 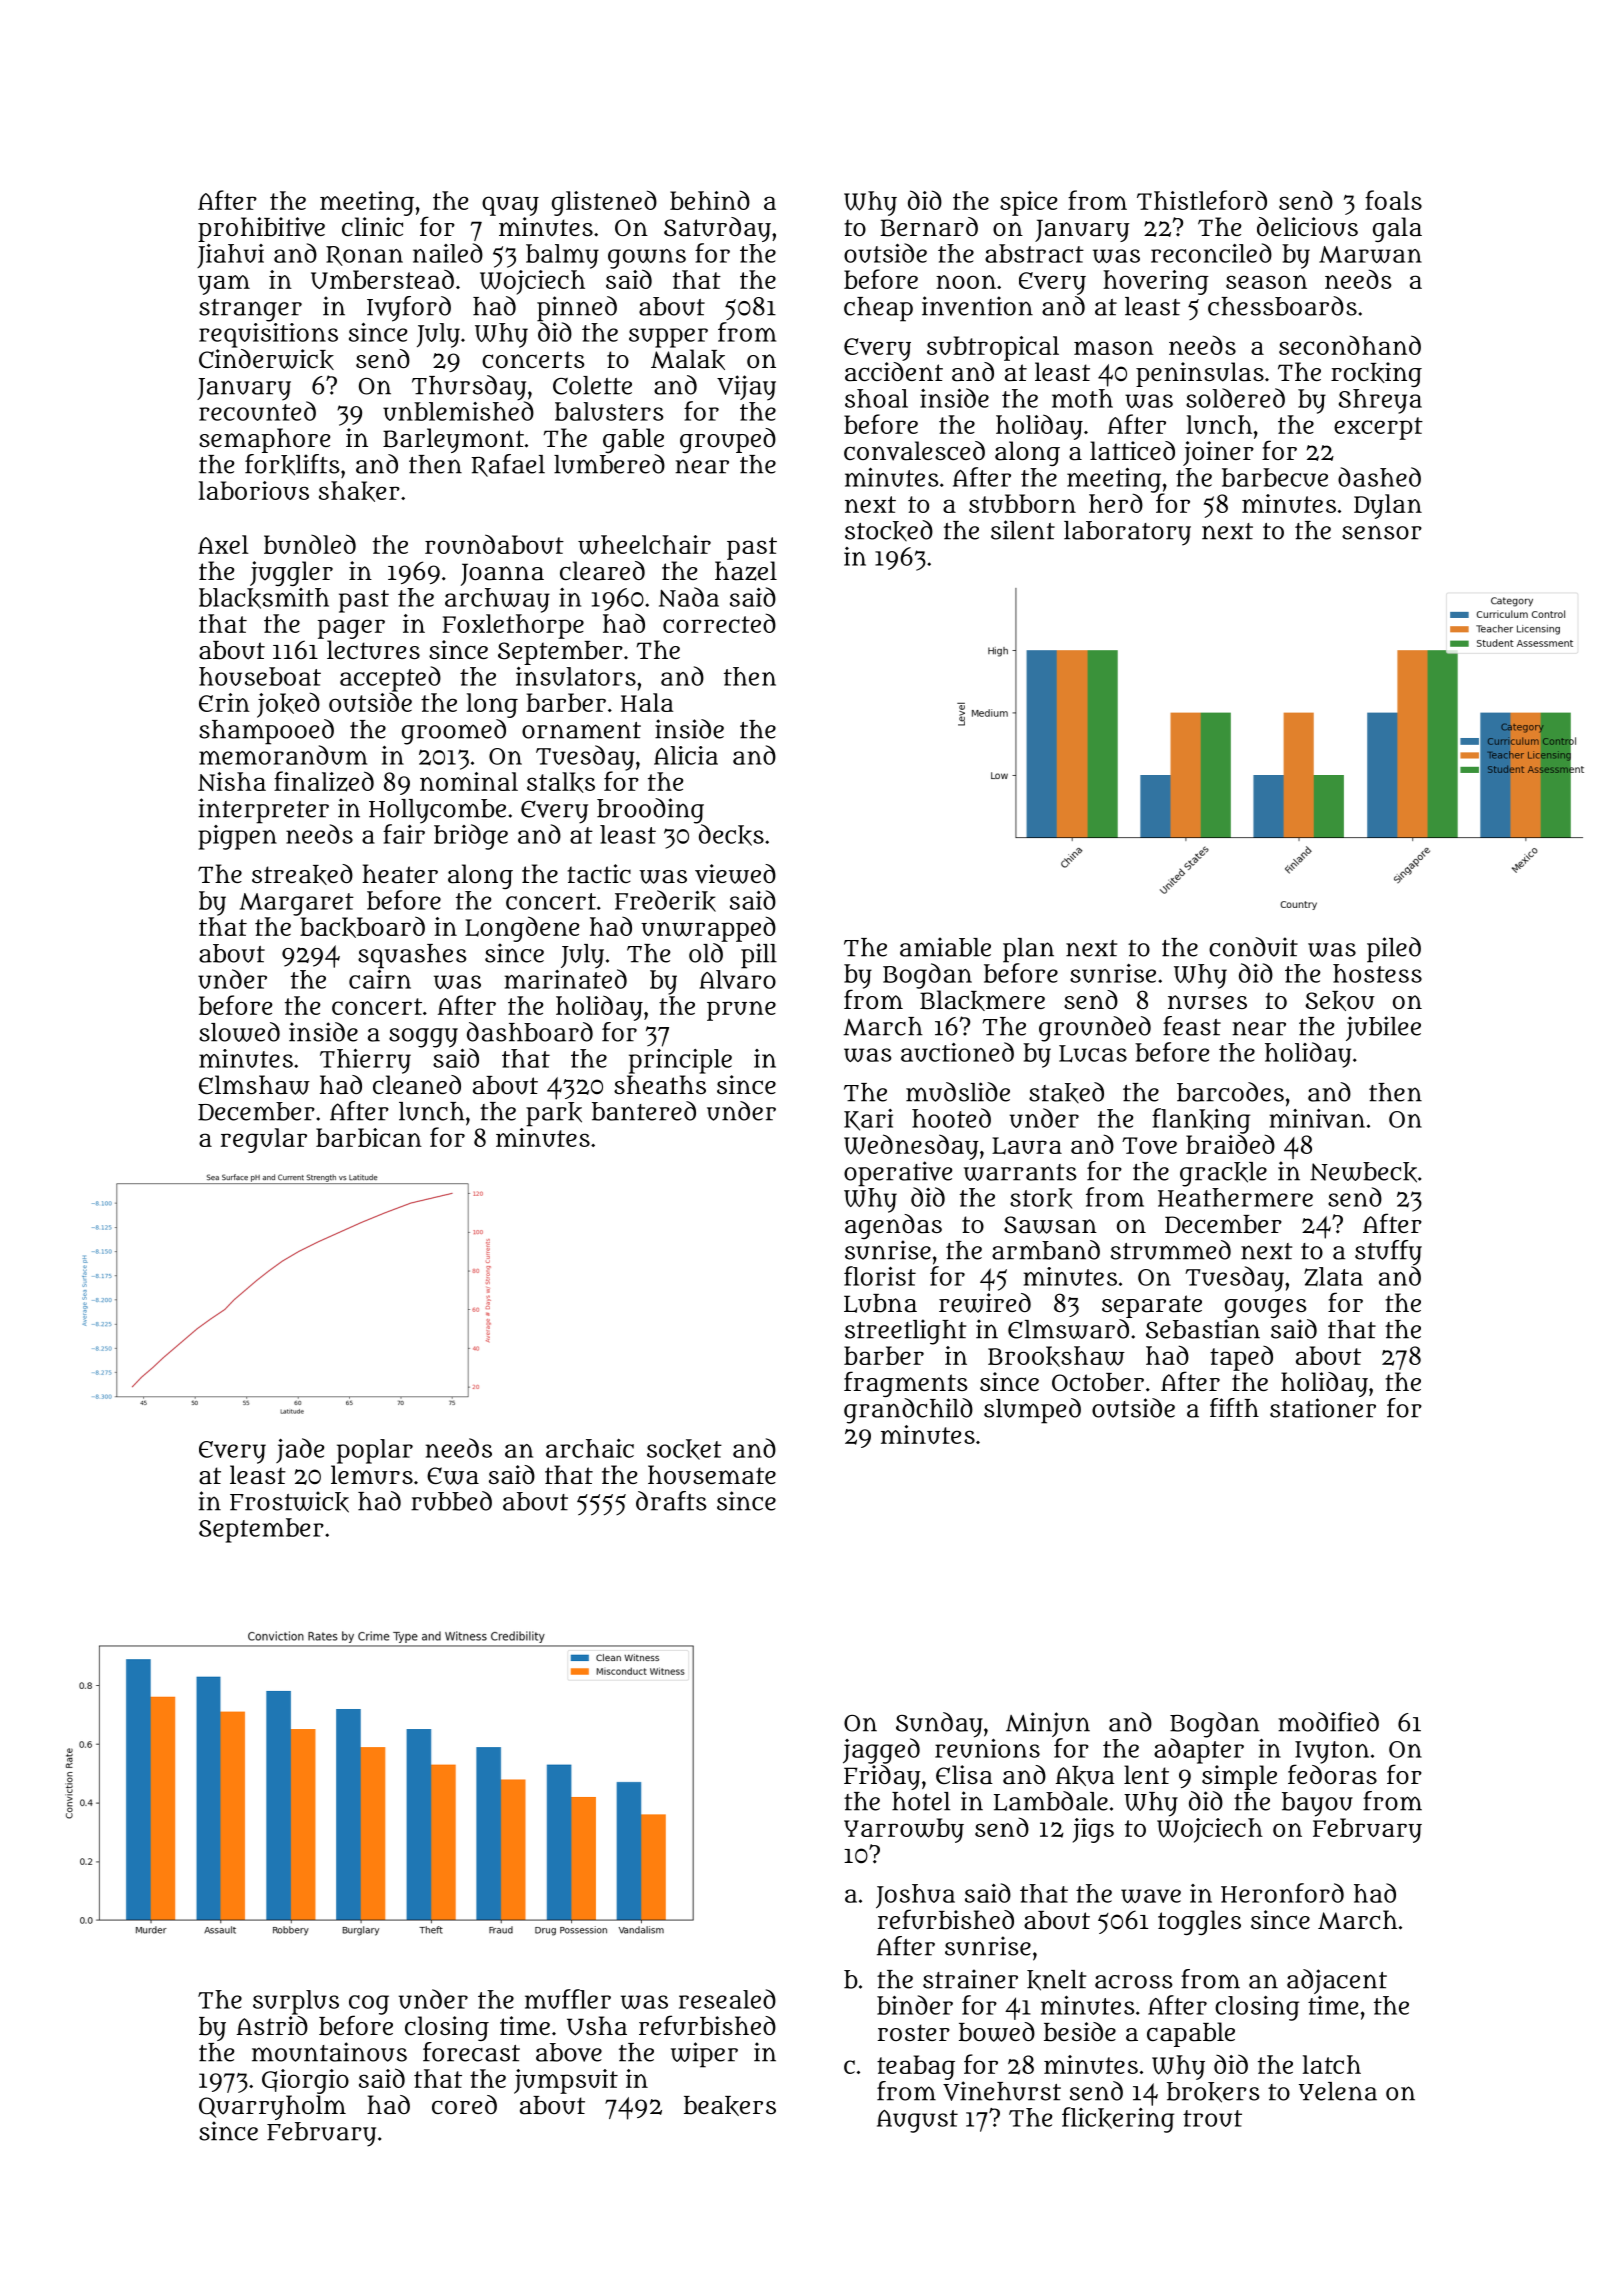 What do you see at coordinates (264, 598) in the screenshot?
I see `blacksmith` at bounding box center [264, 598].
